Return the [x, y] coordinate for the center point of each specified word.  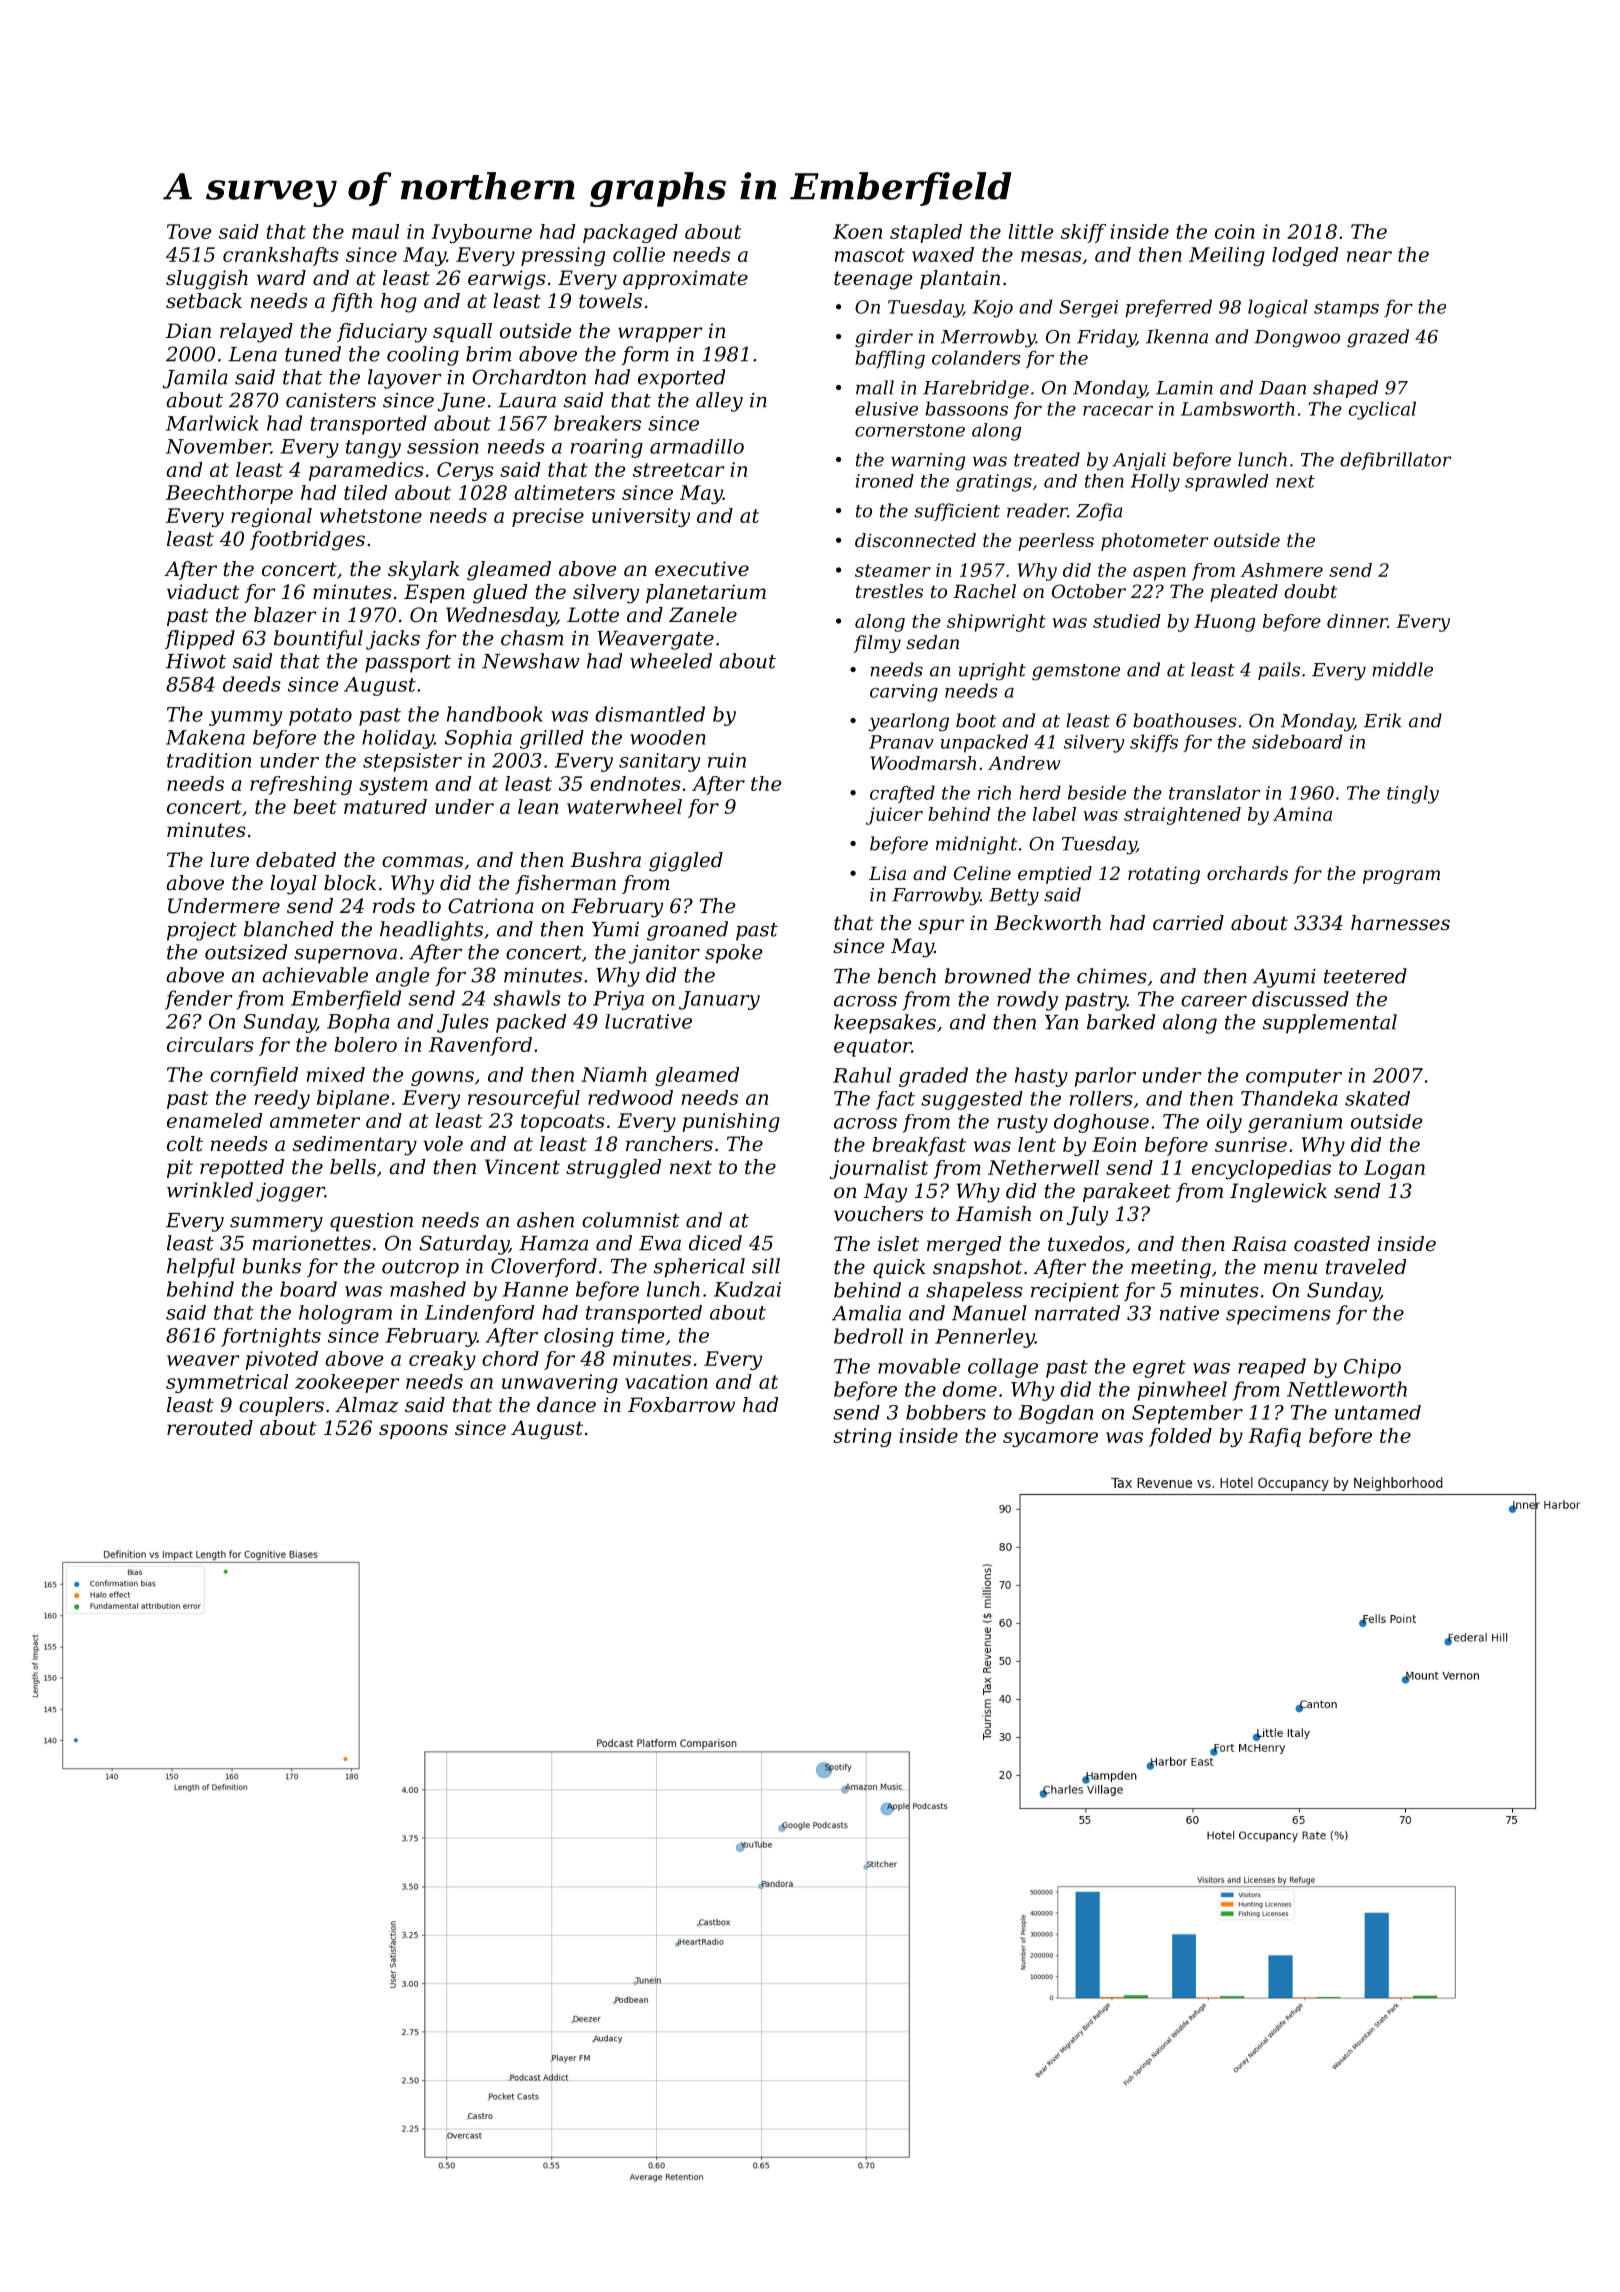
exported [681, 379]
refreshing [301, 785]
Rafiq [1274, 1437]
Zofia [1099, 512]
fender [199, 1000]
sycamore [1050, 1439]
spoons [413, 1431]
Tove [189, 231]
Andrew [1024, 763]
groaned [687, 931]
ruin [727, 760]
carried [1188, 923]
